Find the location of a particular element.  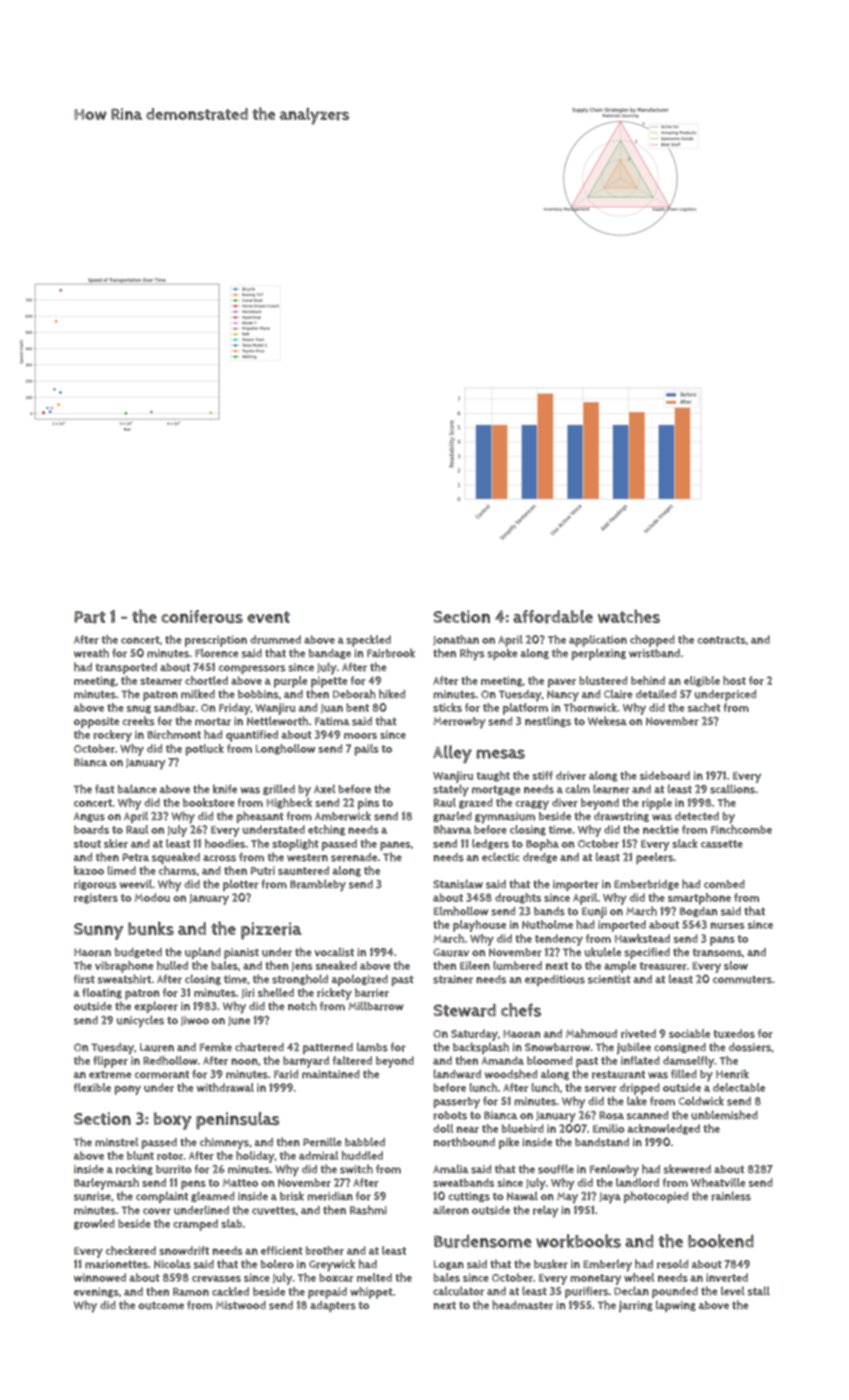

affordable is located at coordinates (553, 617).
